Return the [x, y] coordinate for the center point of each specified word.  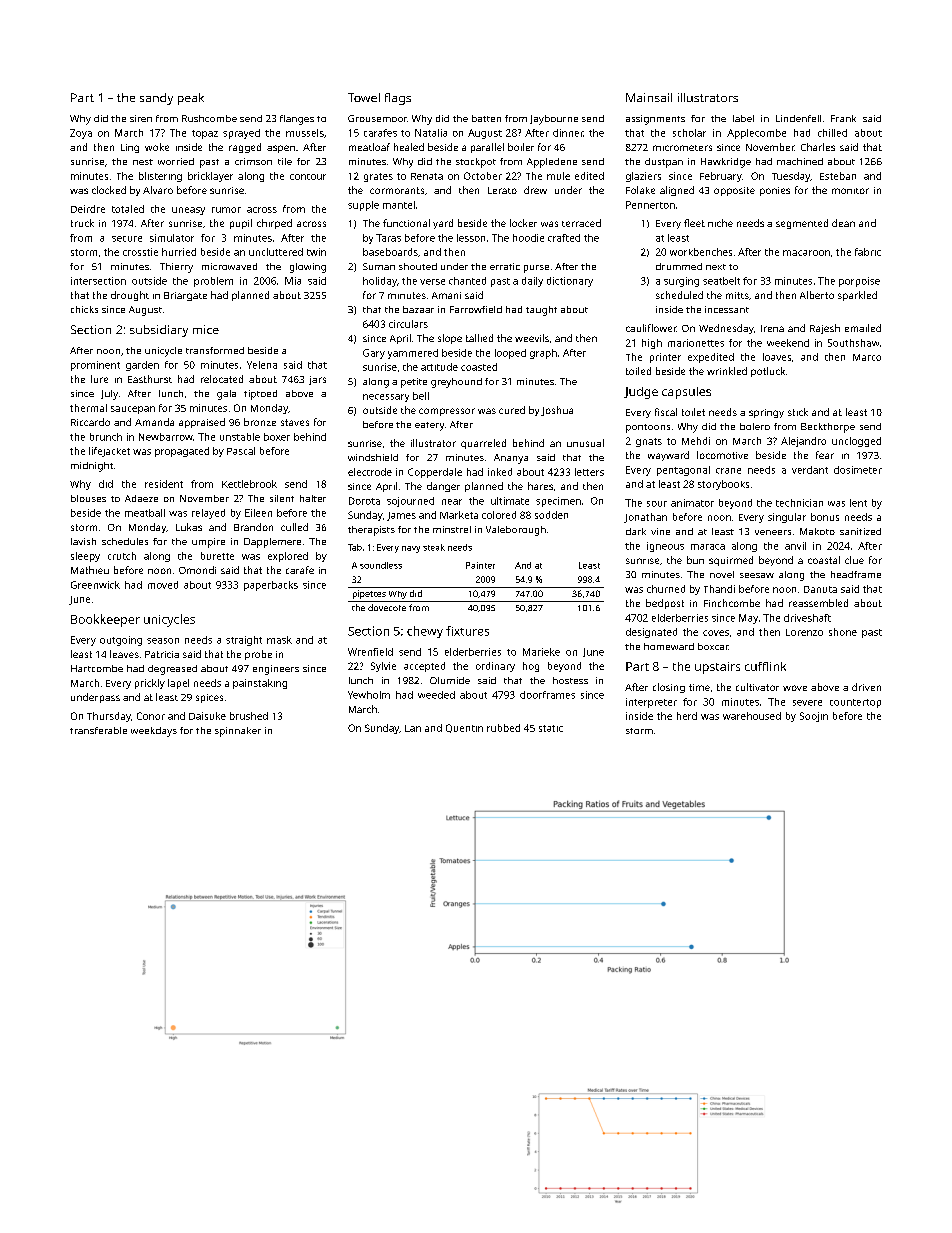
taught [541, 311]
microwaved [229, 266]
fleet [694, 223]
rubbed [503, 728]
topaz [205, 134]
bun [695, 560]
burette [217, 556]
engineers [276, 670]
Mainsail [649, 97]
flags [398, 99]
